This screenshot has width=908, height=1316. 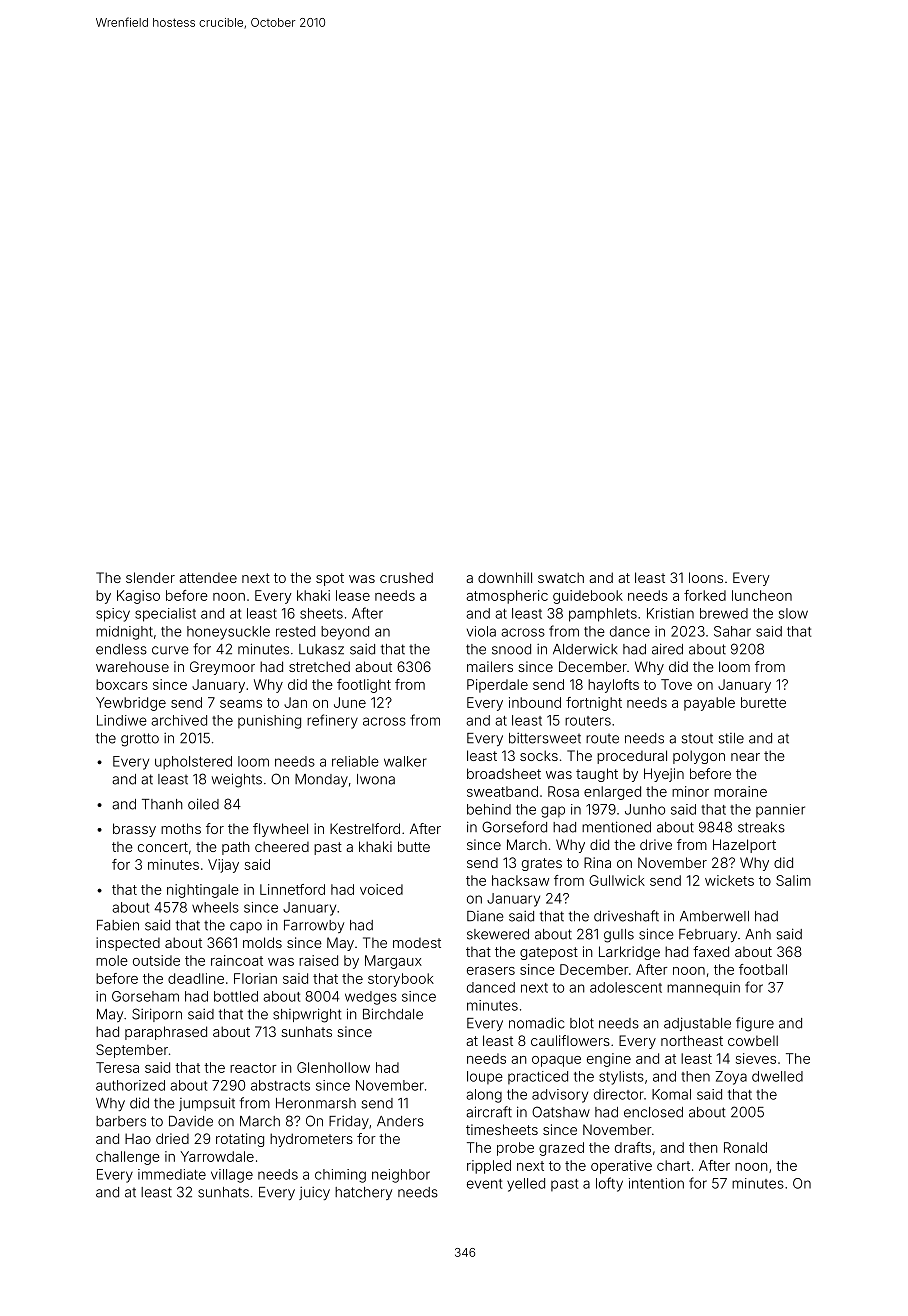 I want to click on attendee, so click(x=208, y=578).
